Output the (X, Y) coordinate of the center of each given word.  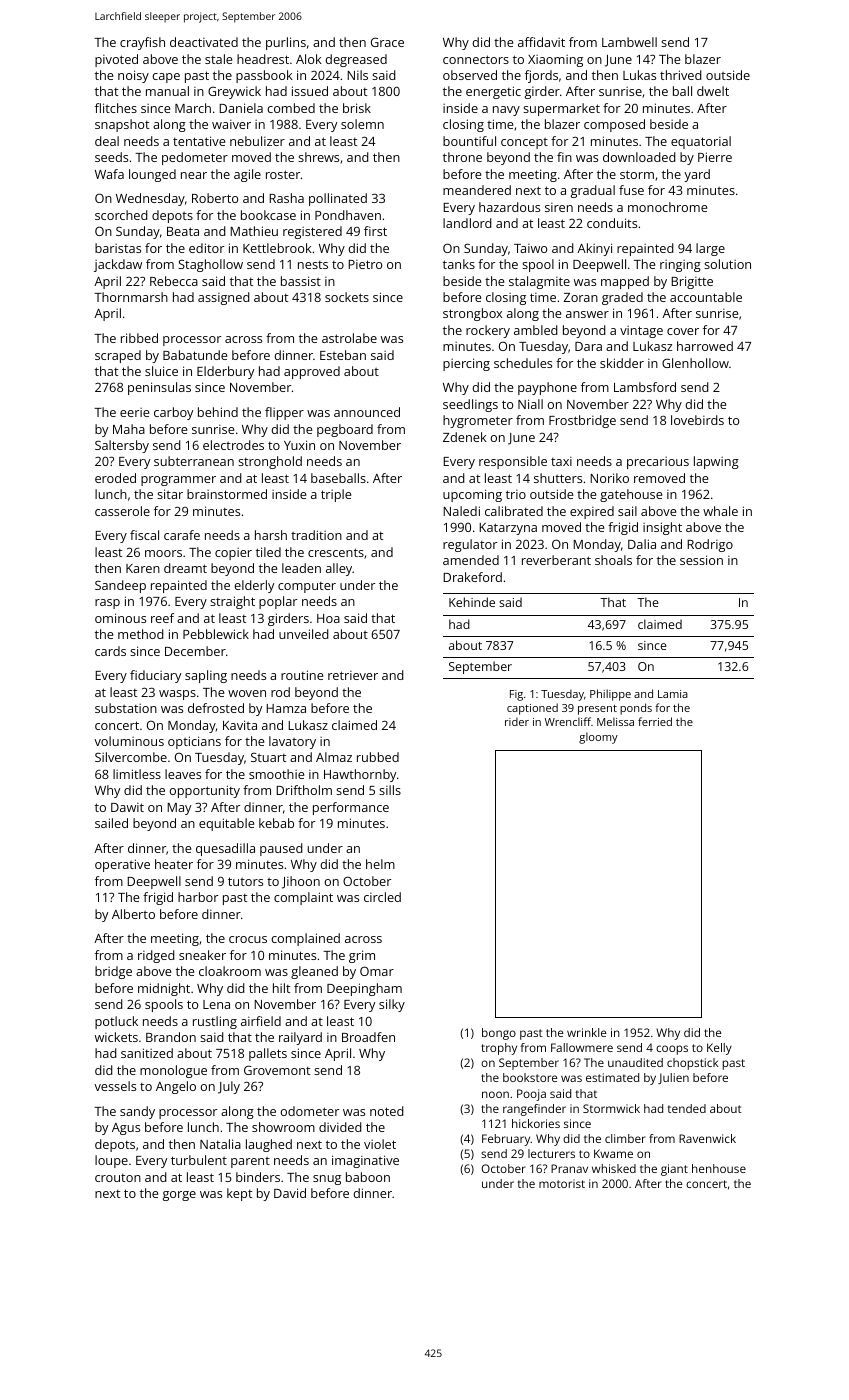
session (701, 560)
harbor (198, 897)
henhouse (719, 1168)
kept (239, 1194)
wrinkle (587, 1032)
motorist (562, 1183)
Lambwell (629, 42)
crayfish (142, 43)
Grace (387, 42)
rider (517, 721)
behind (218, 412)
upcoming (472, 495)
